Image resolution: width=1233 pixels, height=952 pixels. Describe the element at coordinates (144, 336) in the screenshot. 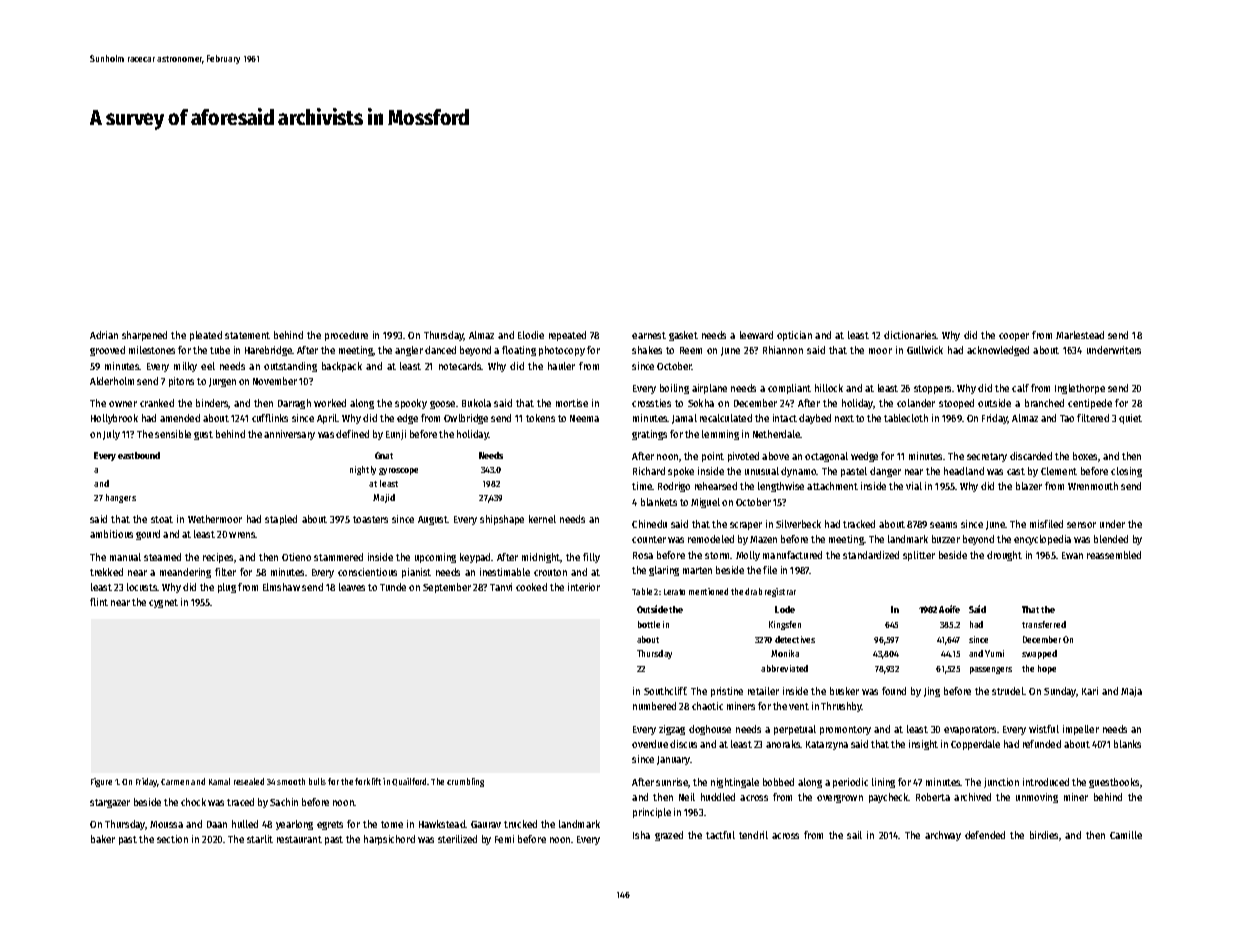

I see `sharpened` at that location.
